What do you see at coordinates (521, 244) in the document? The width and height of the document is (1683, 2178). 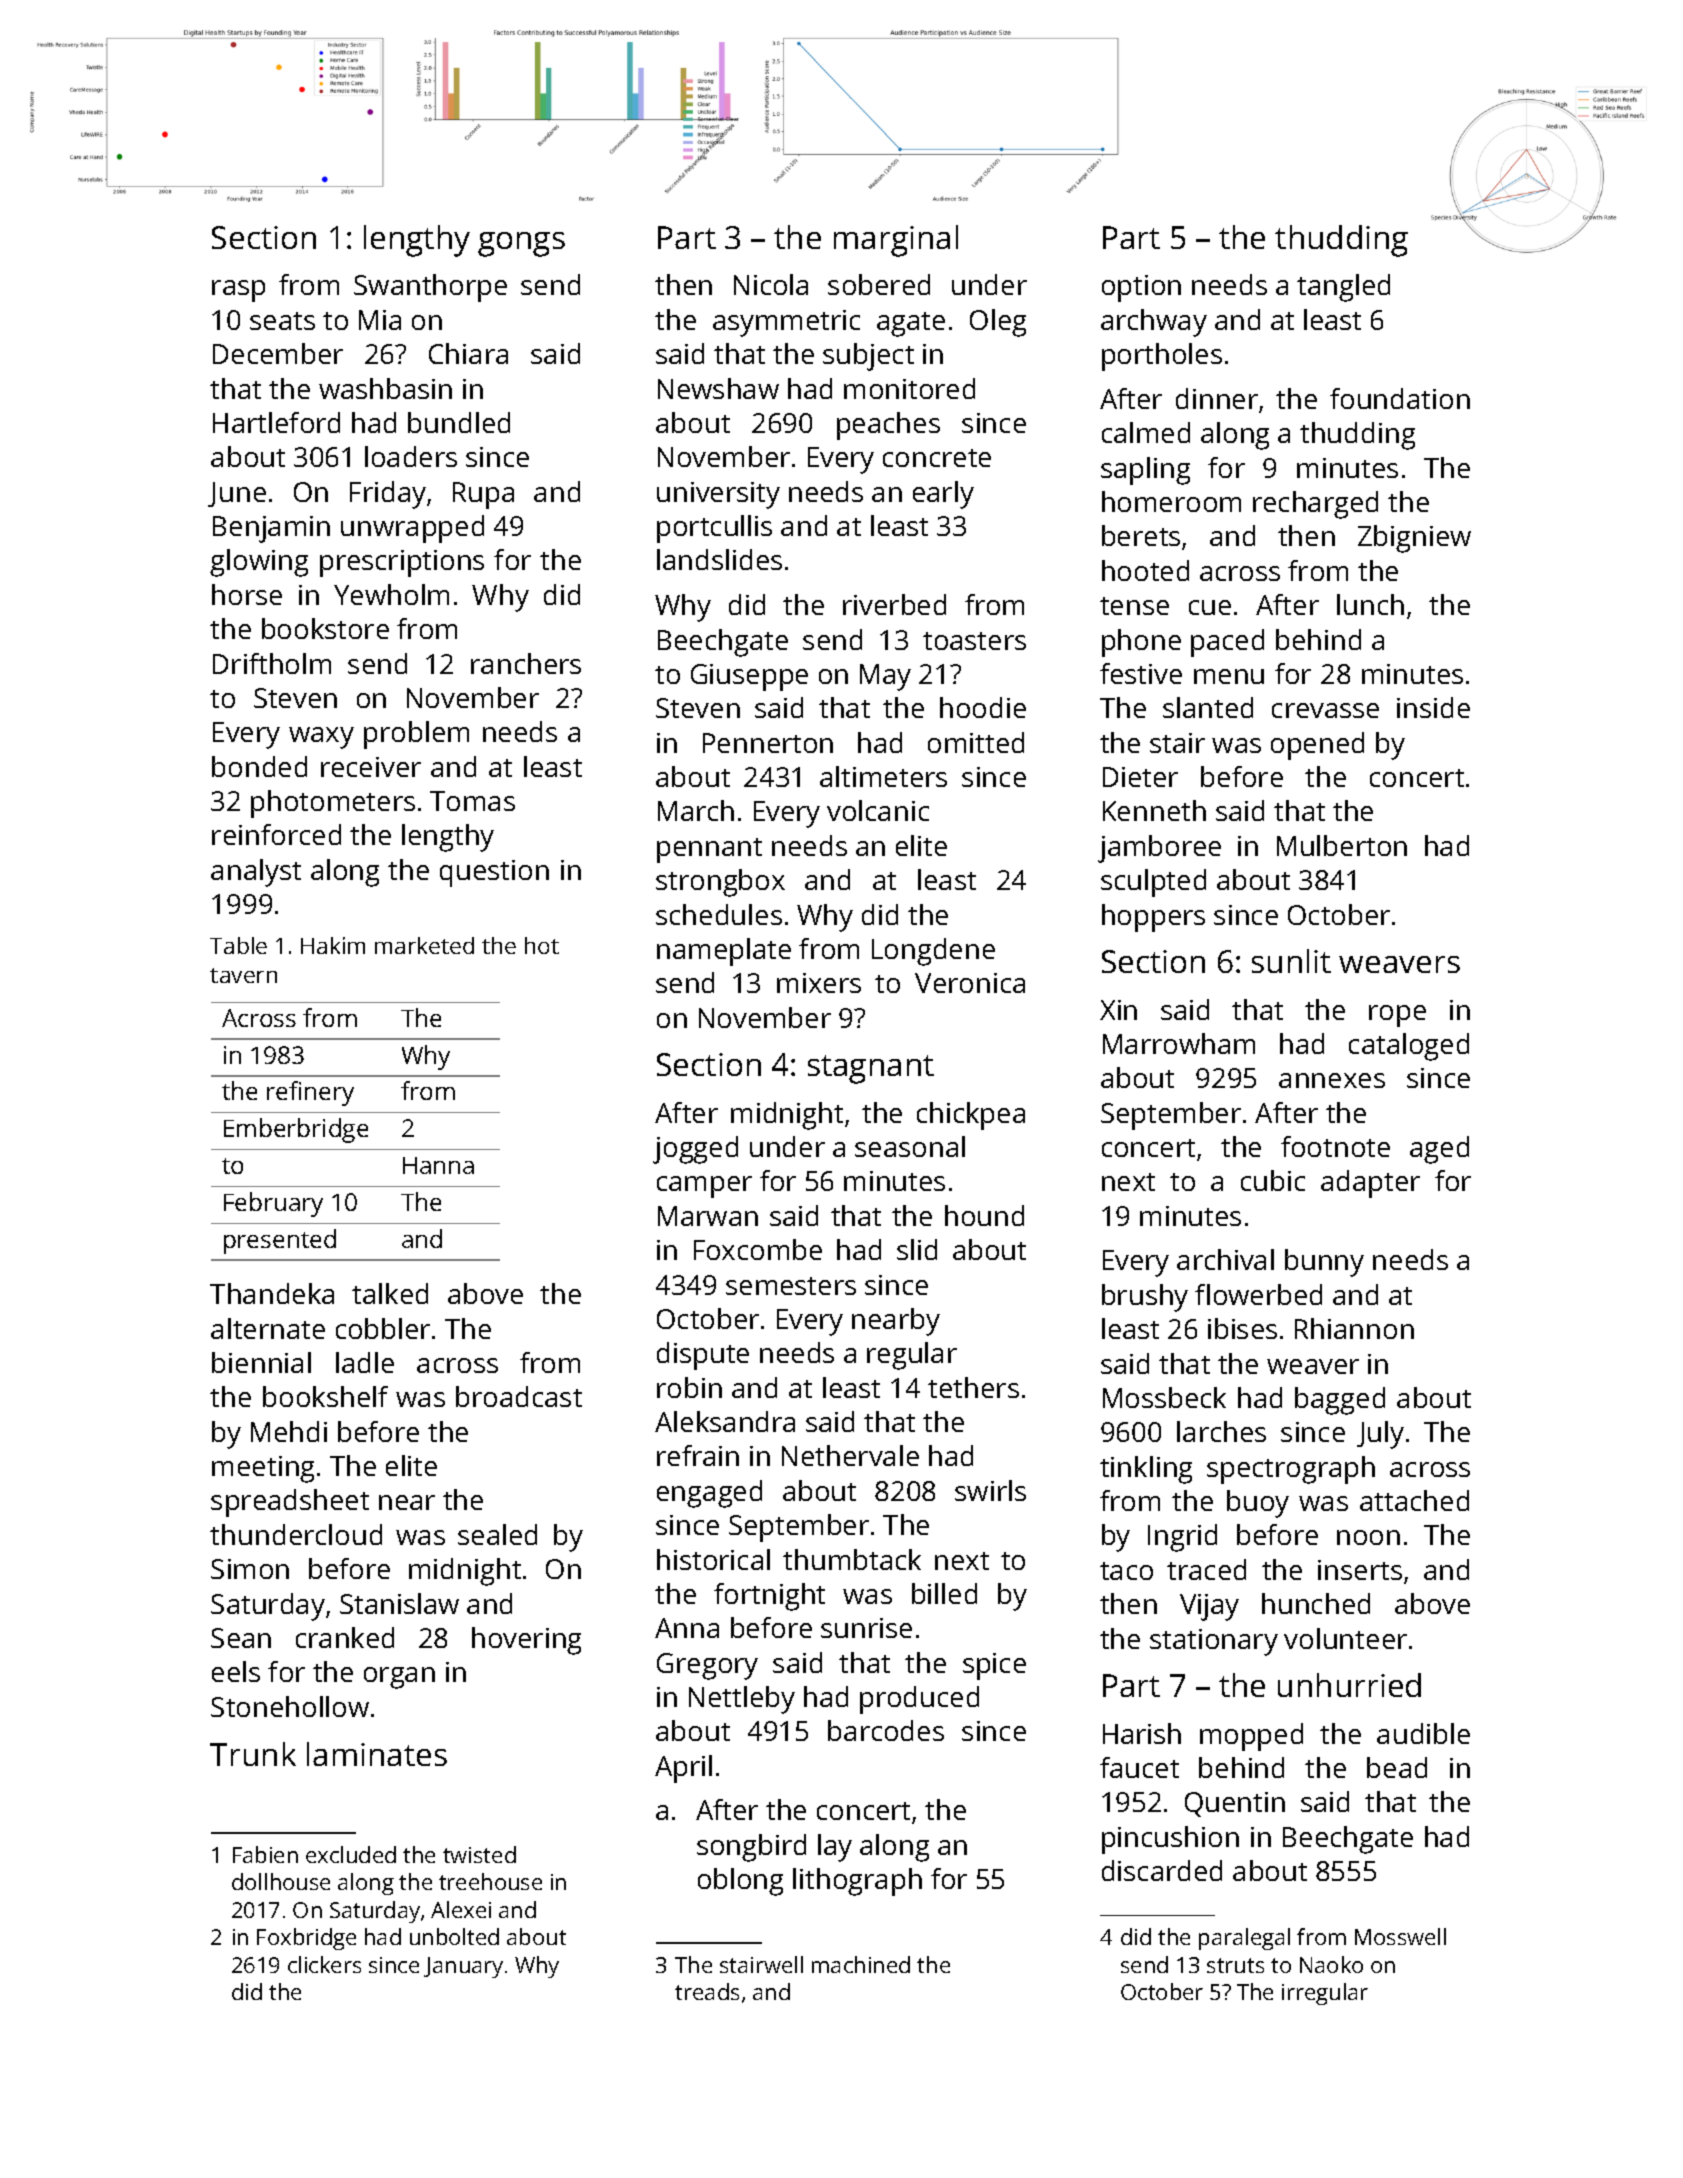 I see `gongs` at bounding box center [521, 244].
